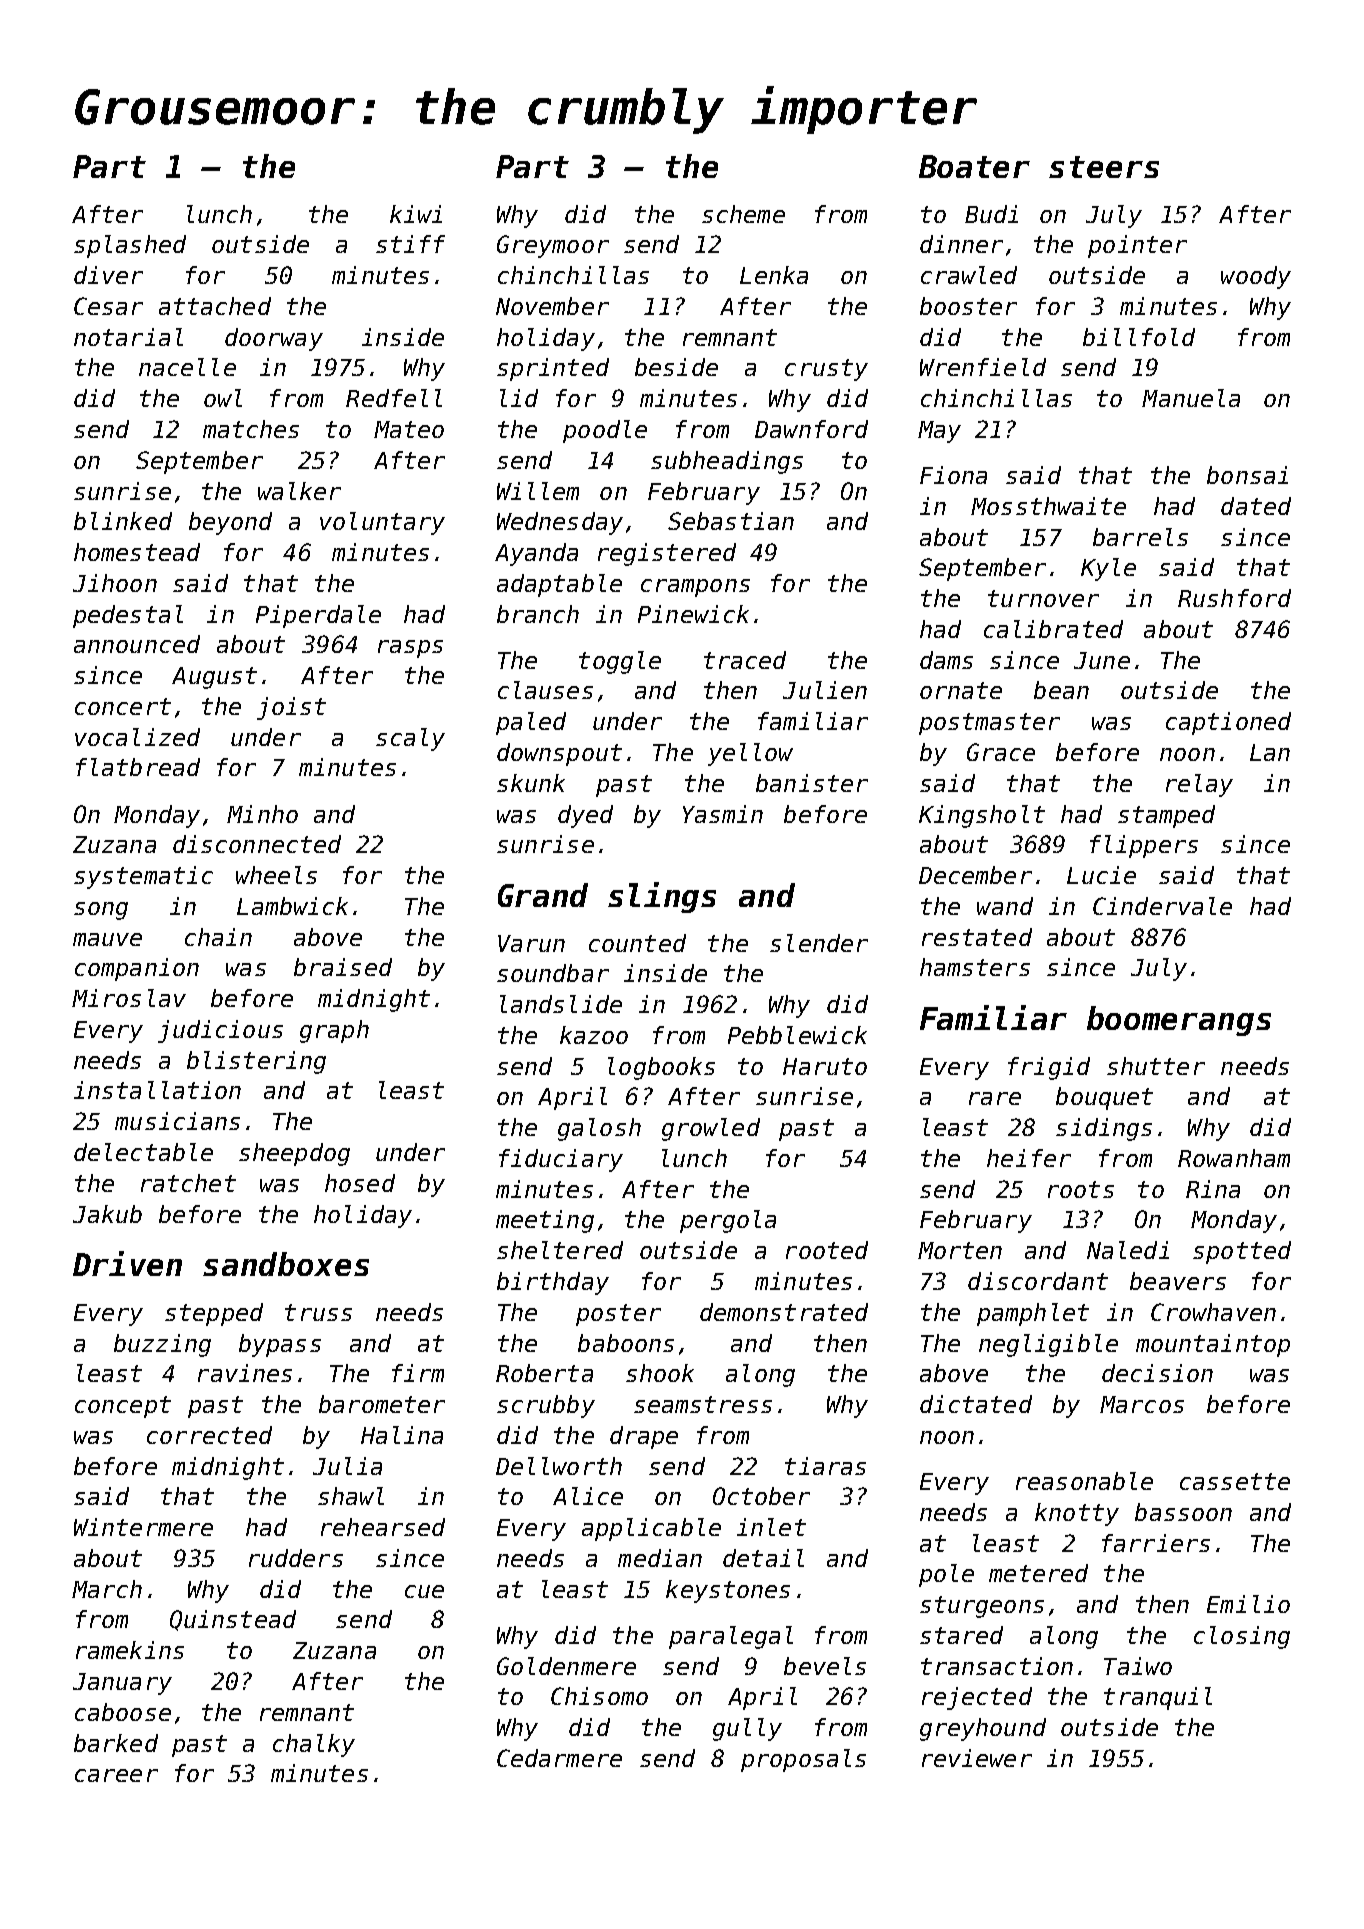  Describe the element at coordinates (214, 678) in the screenshot. I see `August` at that location.
